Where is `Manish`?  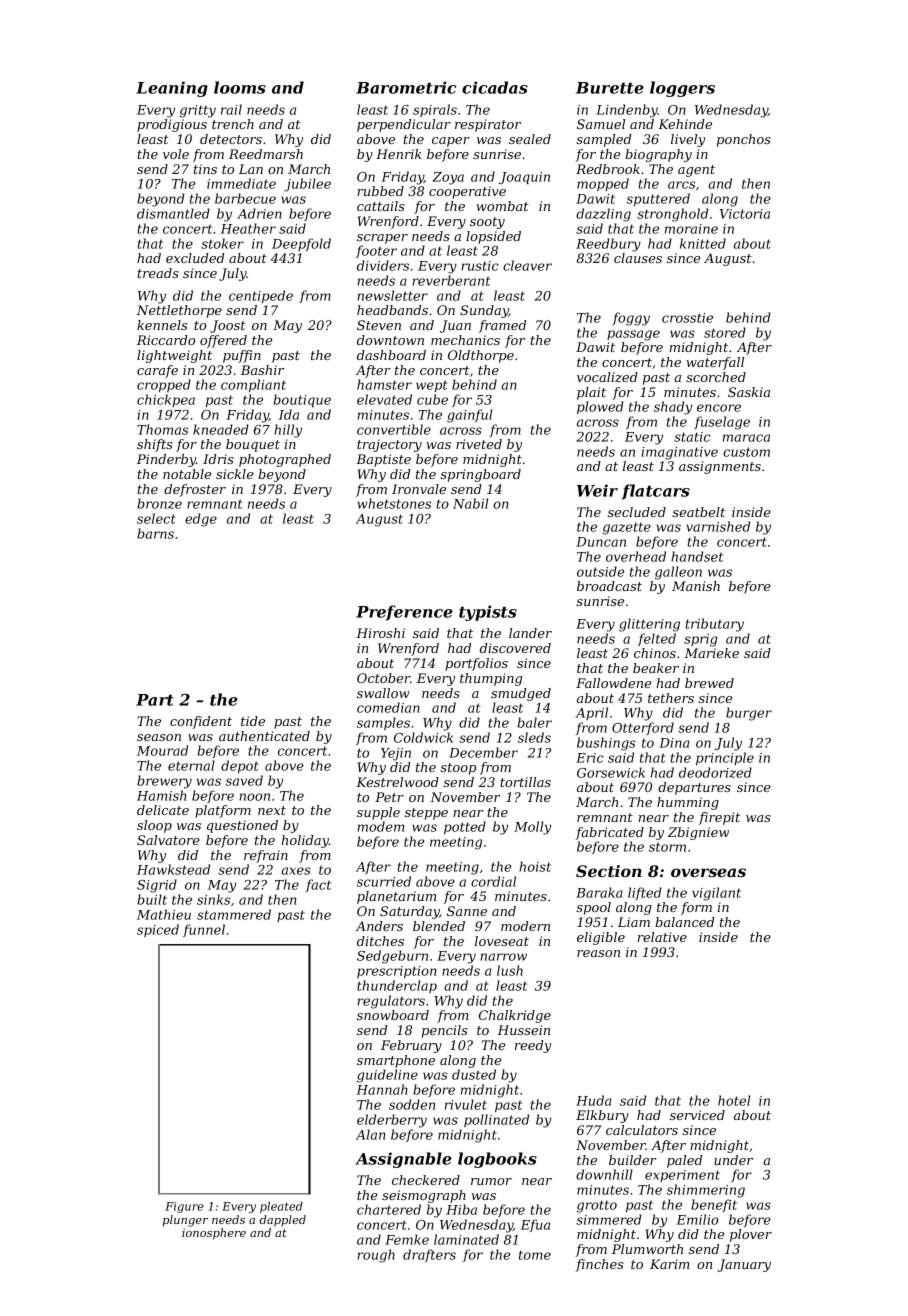
Manish is located at coordinates (696, 586).
